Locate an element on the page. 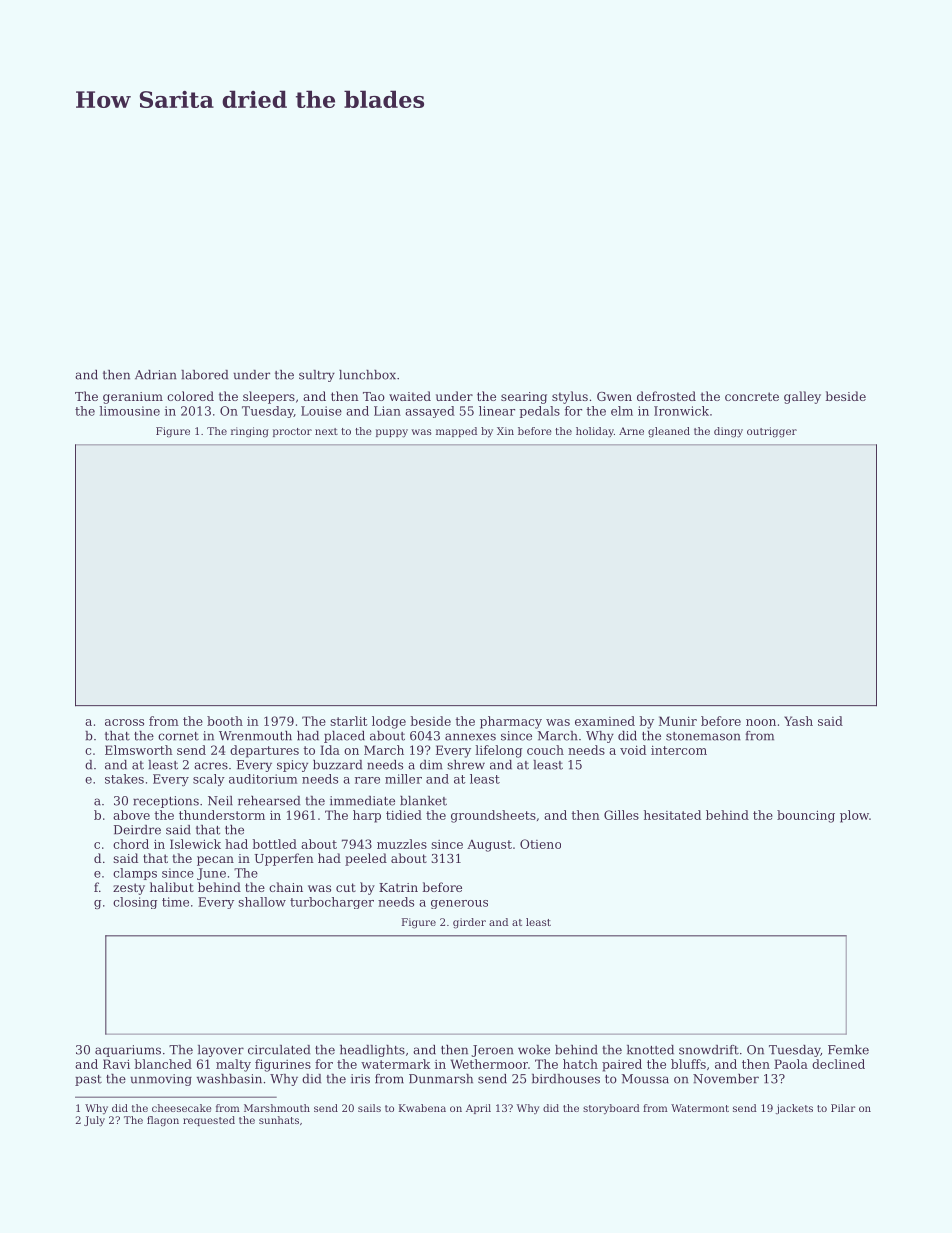 Image resolution: width=952 pixels, height=1233 pixels. searing is located at coordinates (524, 398).
